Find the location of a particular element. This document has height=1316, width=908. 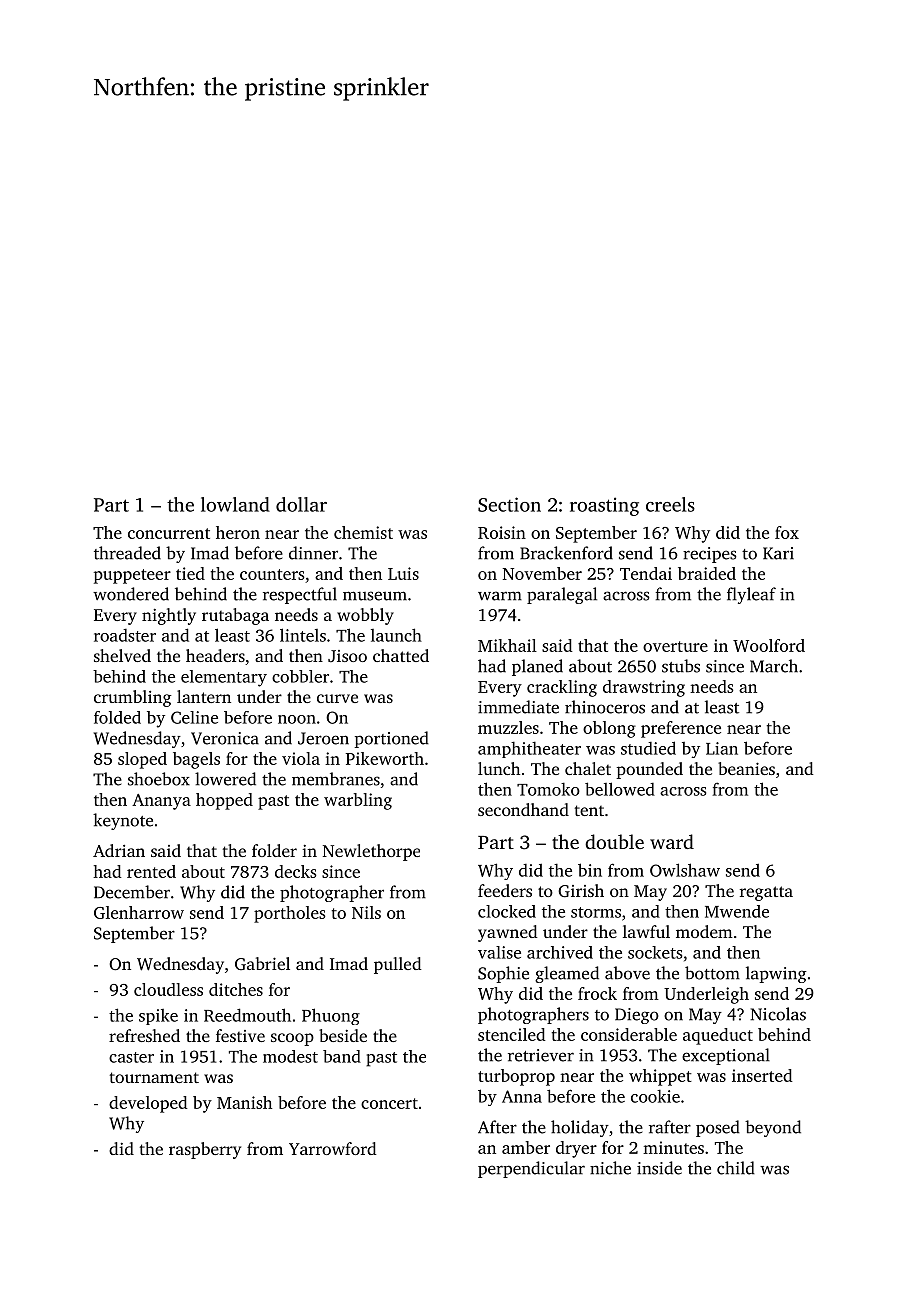

regatta is located at coordinates (766, 893).
